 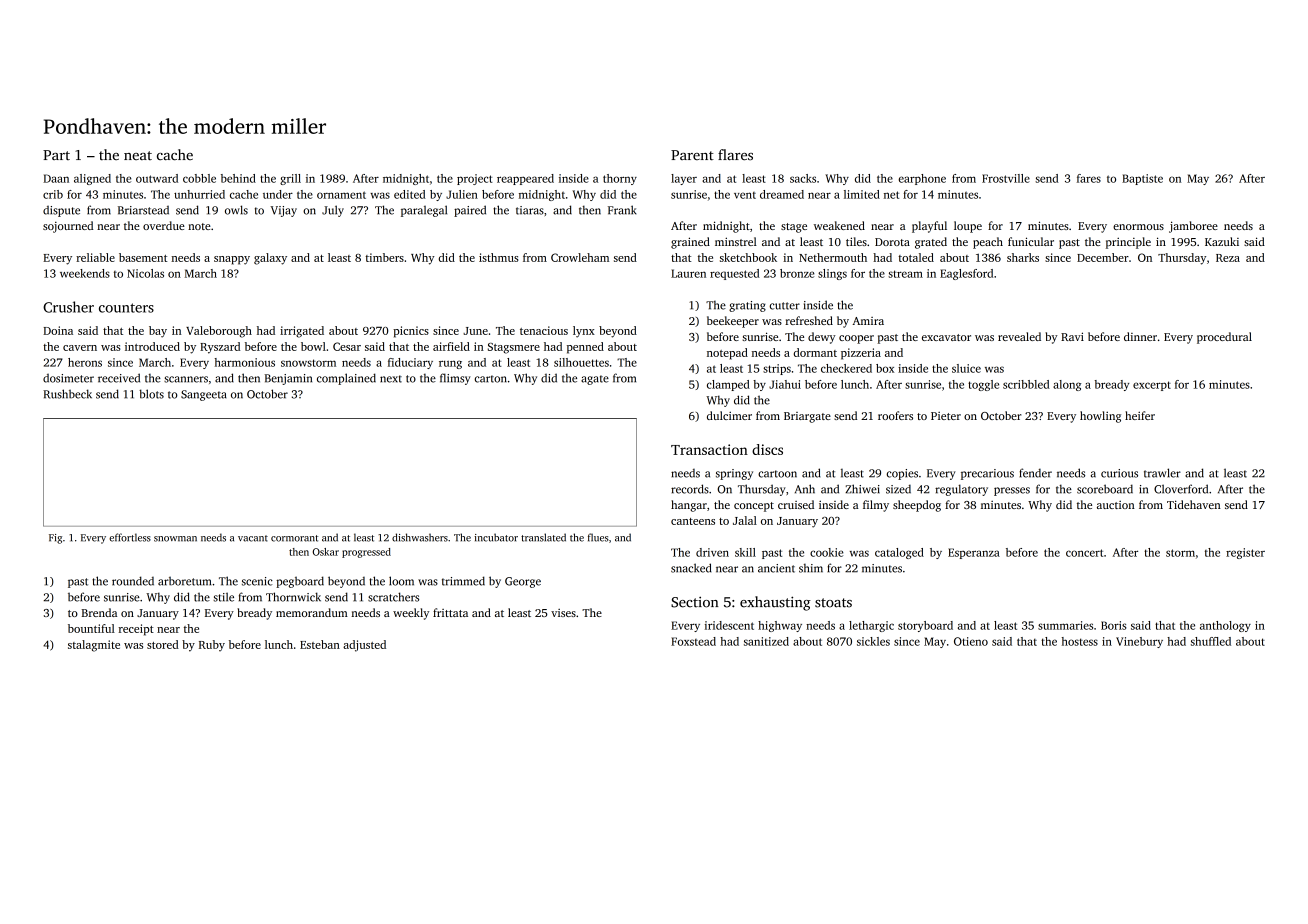 What do you see at coordinates (1103, 257) in the image?
I see `December` at bounding box center [1103, 257].
